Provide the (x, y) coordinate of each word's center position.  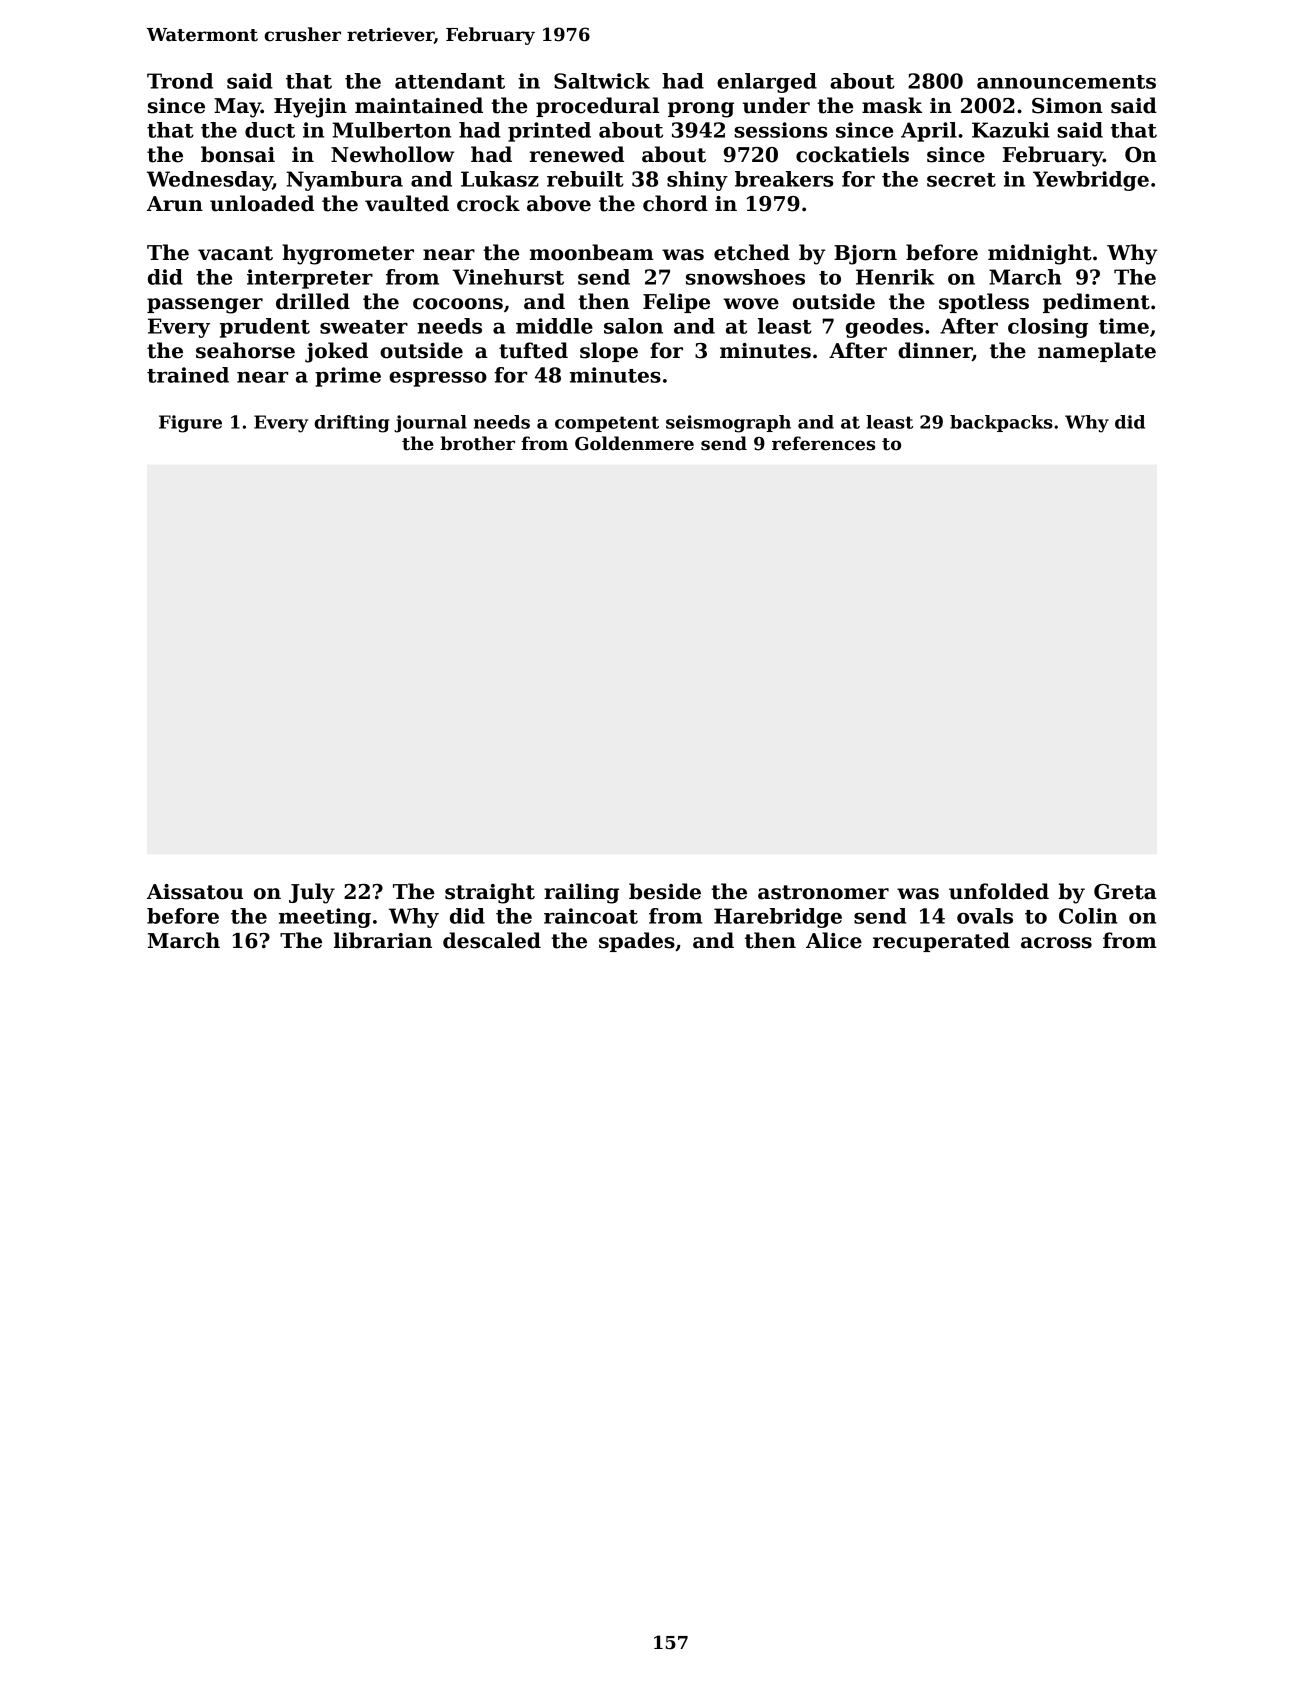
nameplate (1097, 352)
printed (549, 132)
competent (607, 424)
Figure (190, 424)
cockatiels (852, 154)
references (823, 443)
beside (665, 891)
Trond (180, 81)
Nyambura (344, 181)
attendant (450, 81)
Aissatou (195, 892)
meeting (325, 918)
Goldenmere (634, 443)
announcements (1066, 82)
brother (477, 443)
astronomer (823, 892)
